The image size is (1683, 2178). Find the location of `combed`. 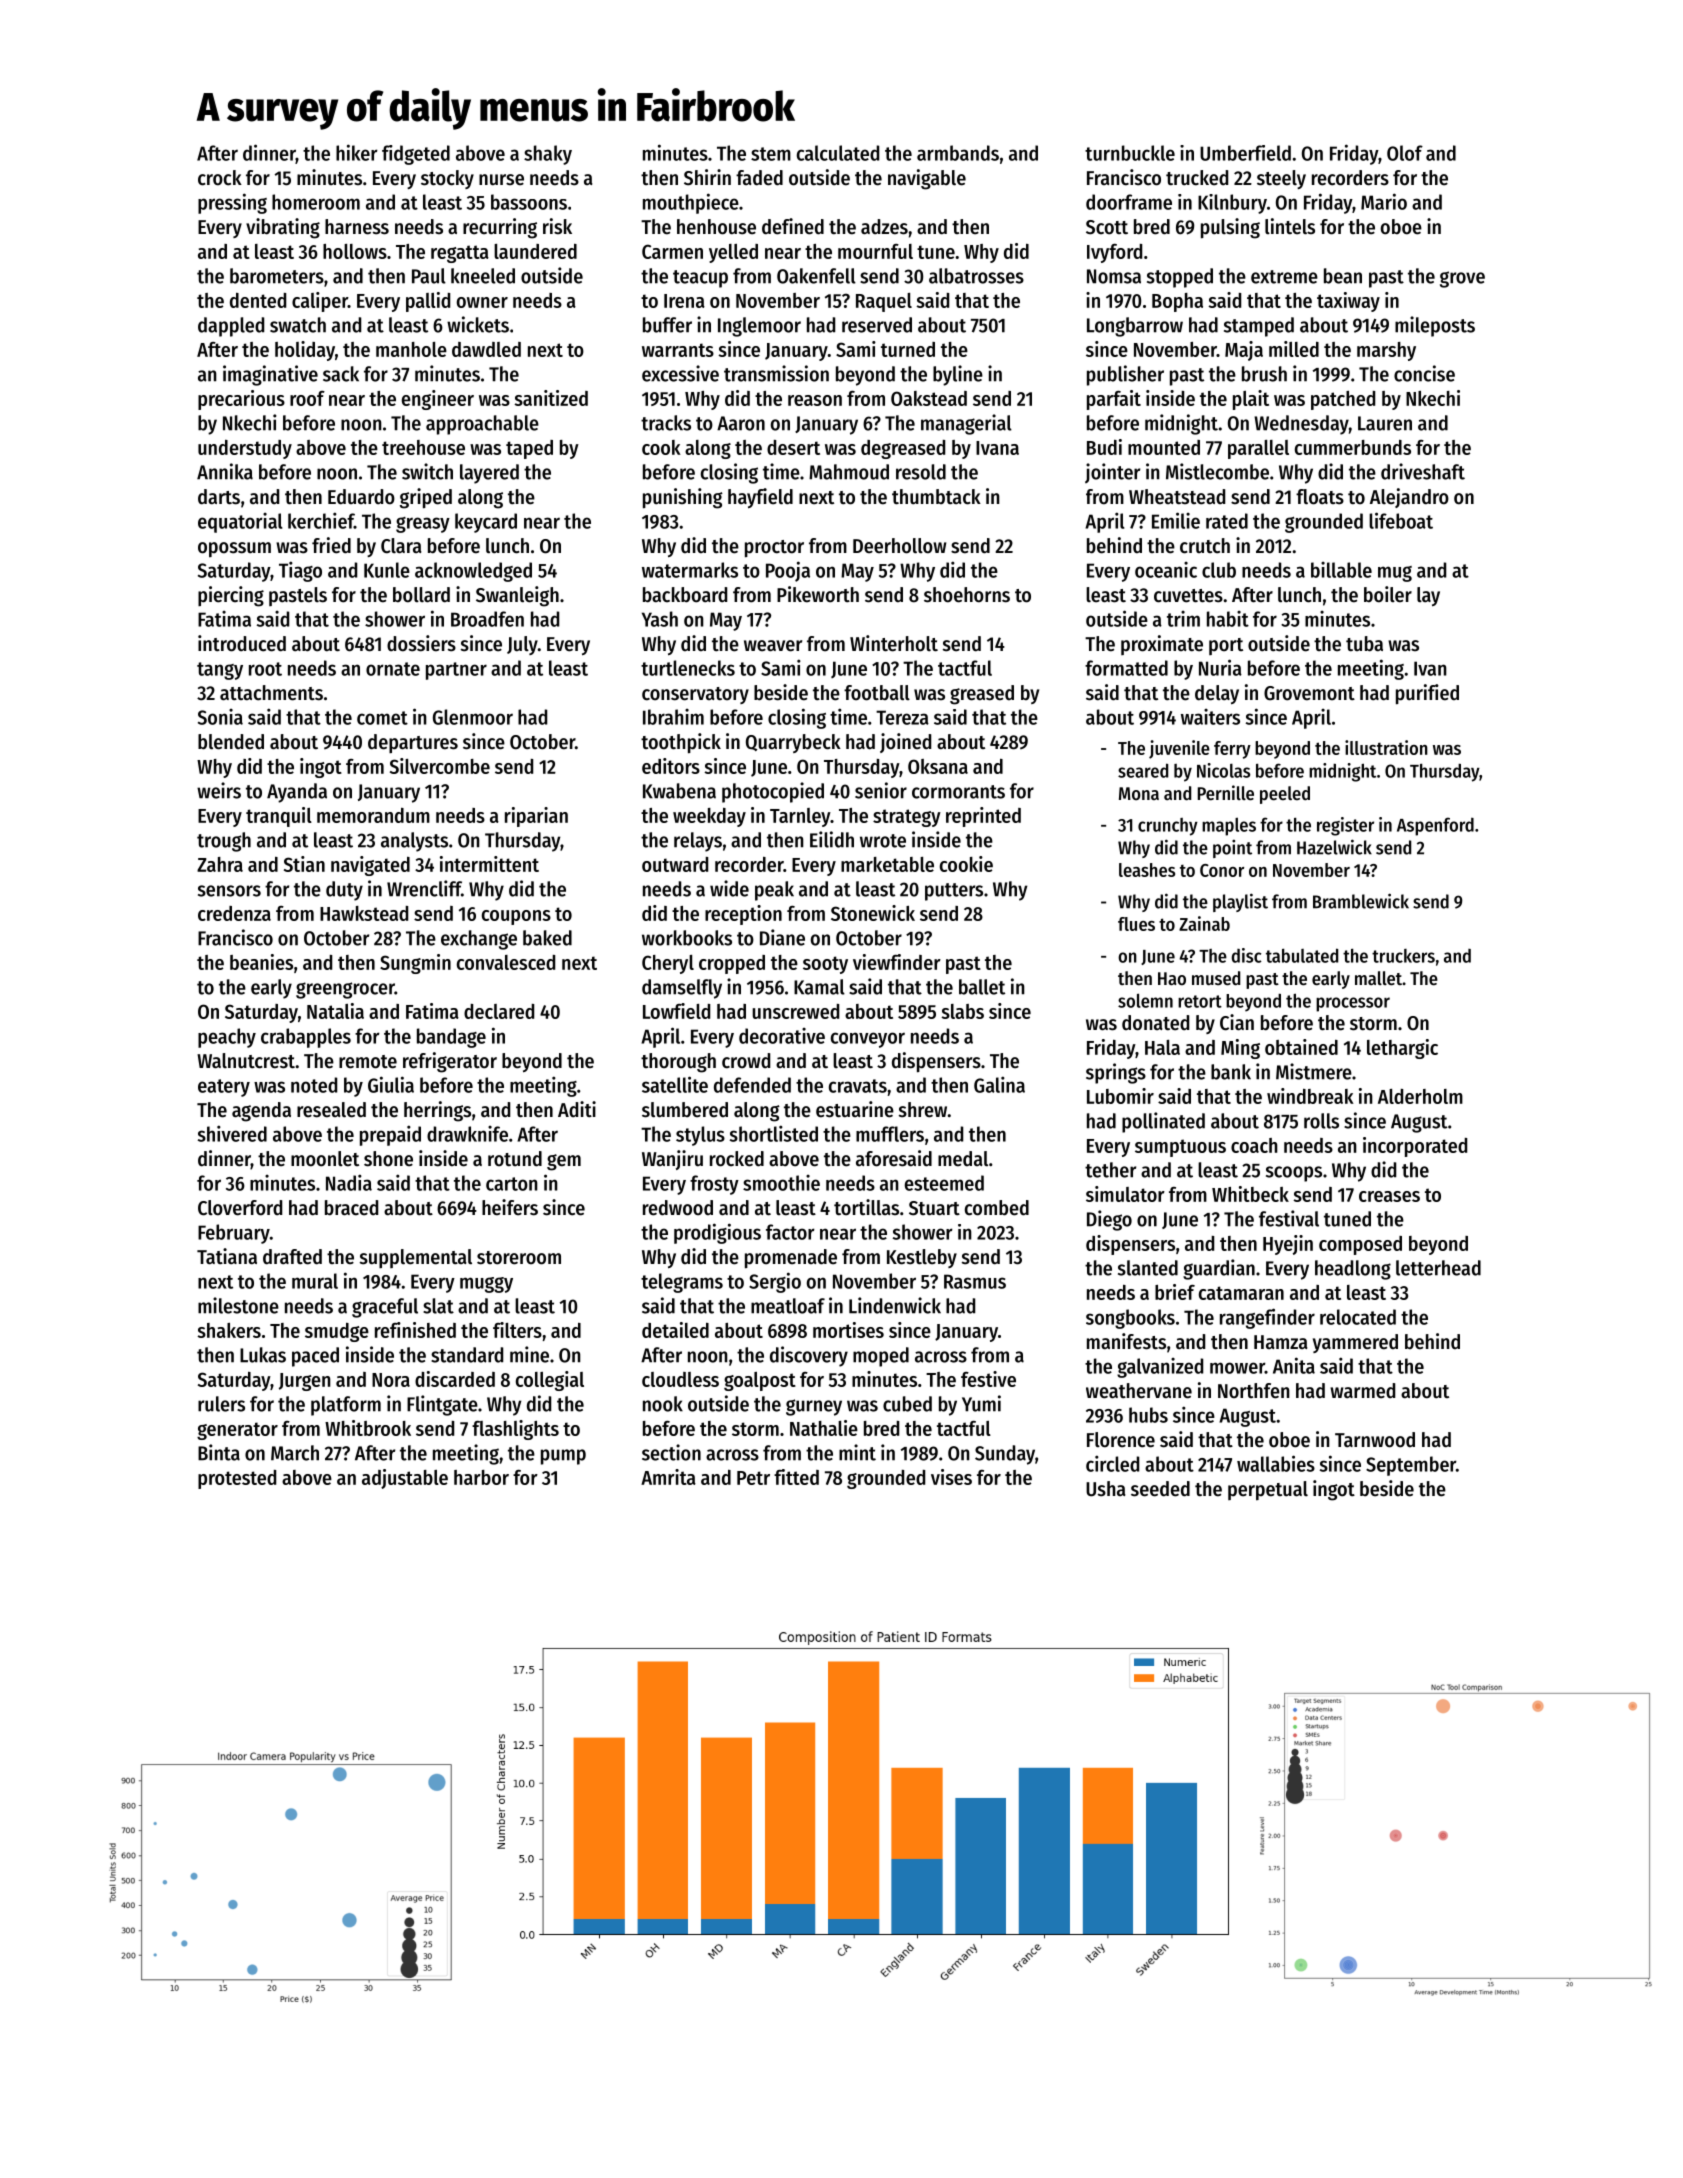

combed is located at coordinates (997, 1208).
